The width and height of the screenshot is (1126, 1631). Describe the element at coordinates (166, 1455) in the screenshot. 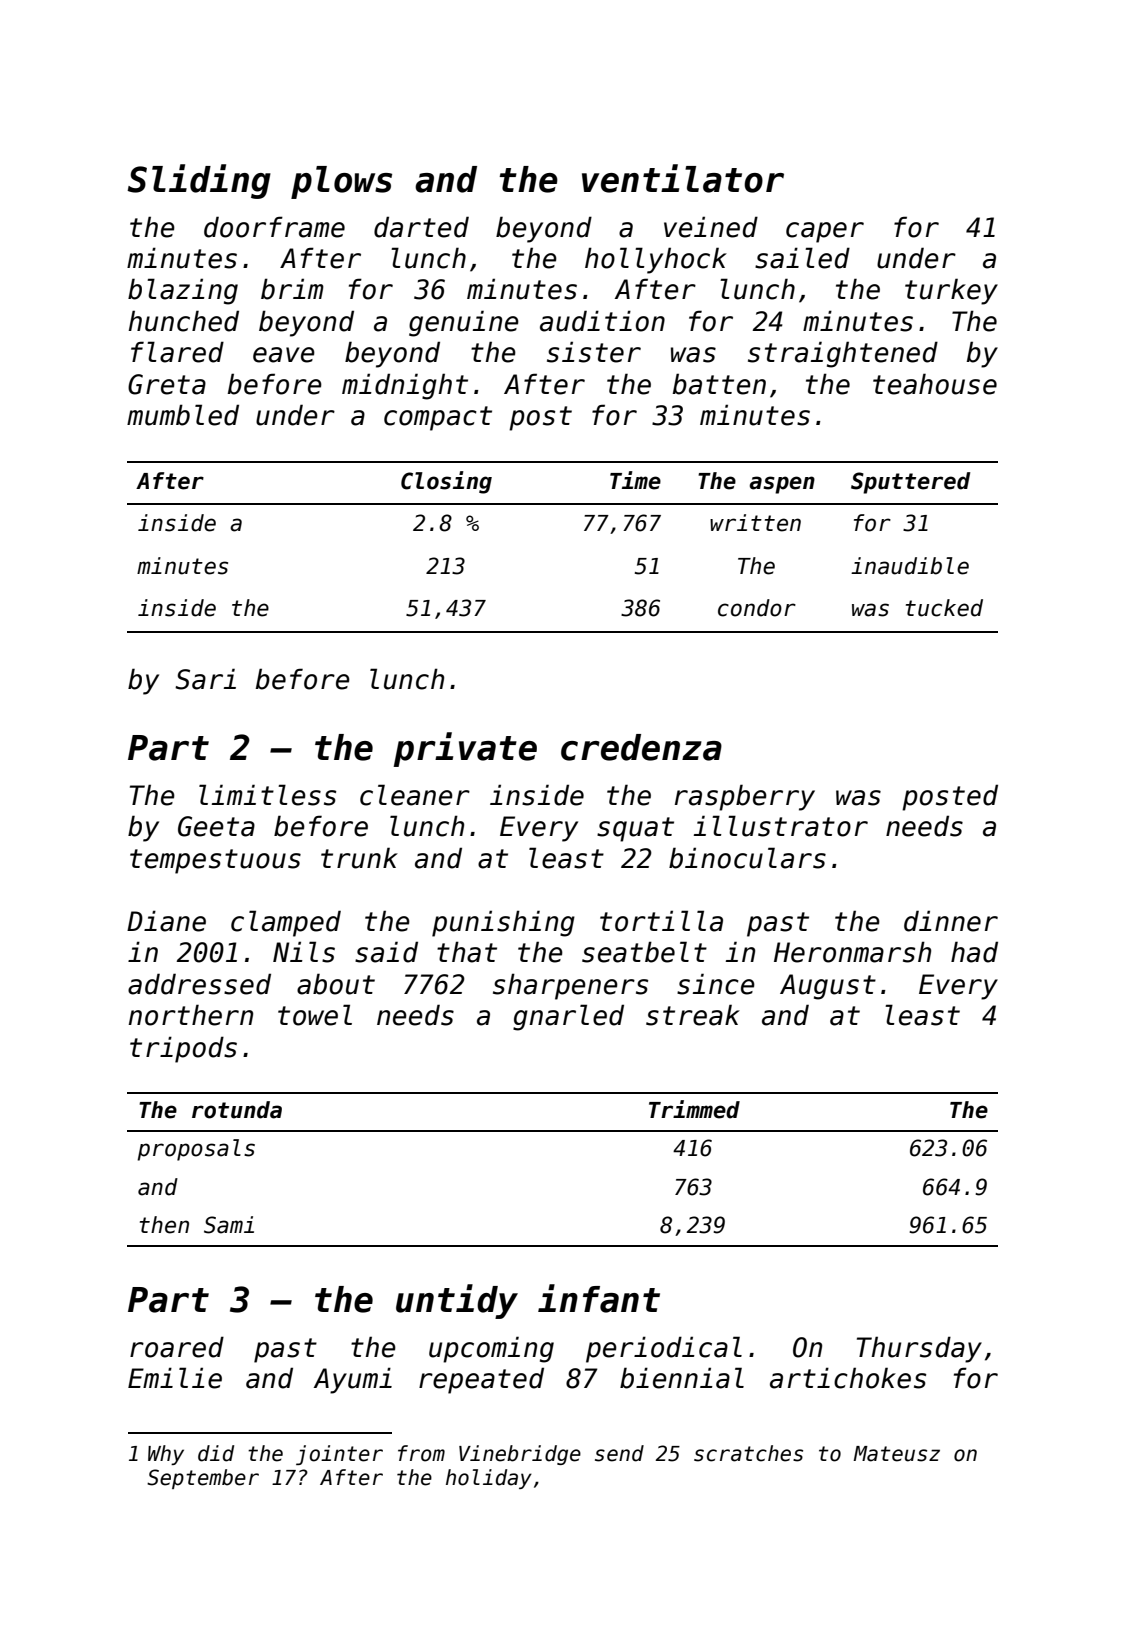

I see `Why` at that location.
